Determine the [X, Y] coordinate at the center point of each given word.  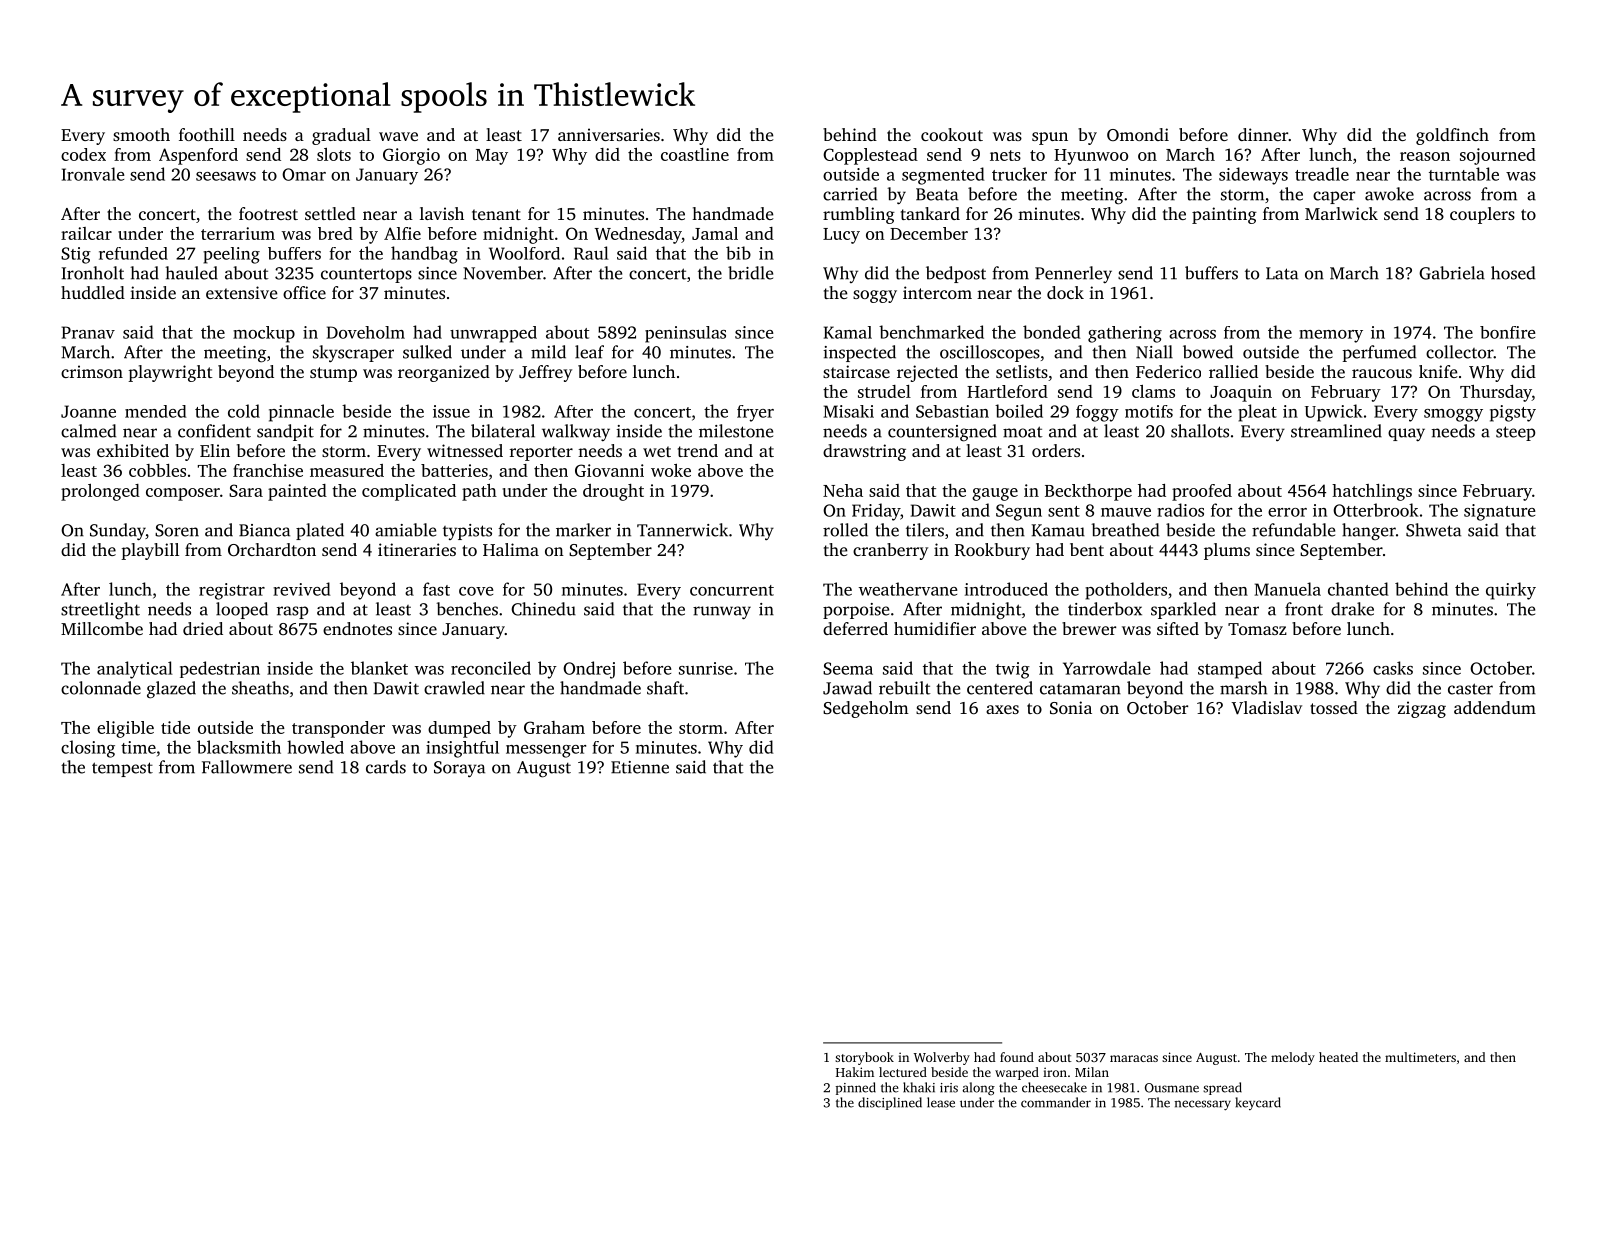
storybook [864, 1058]
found [1017, 1057]
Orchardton [272, 549]
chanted [1358, 589]
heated [1338, 1057]
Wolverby [942, 1058]
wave [398, 136]
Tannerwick [682, 530]
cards [386, 767]
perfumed [1379, 353]
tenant [496, 214]
